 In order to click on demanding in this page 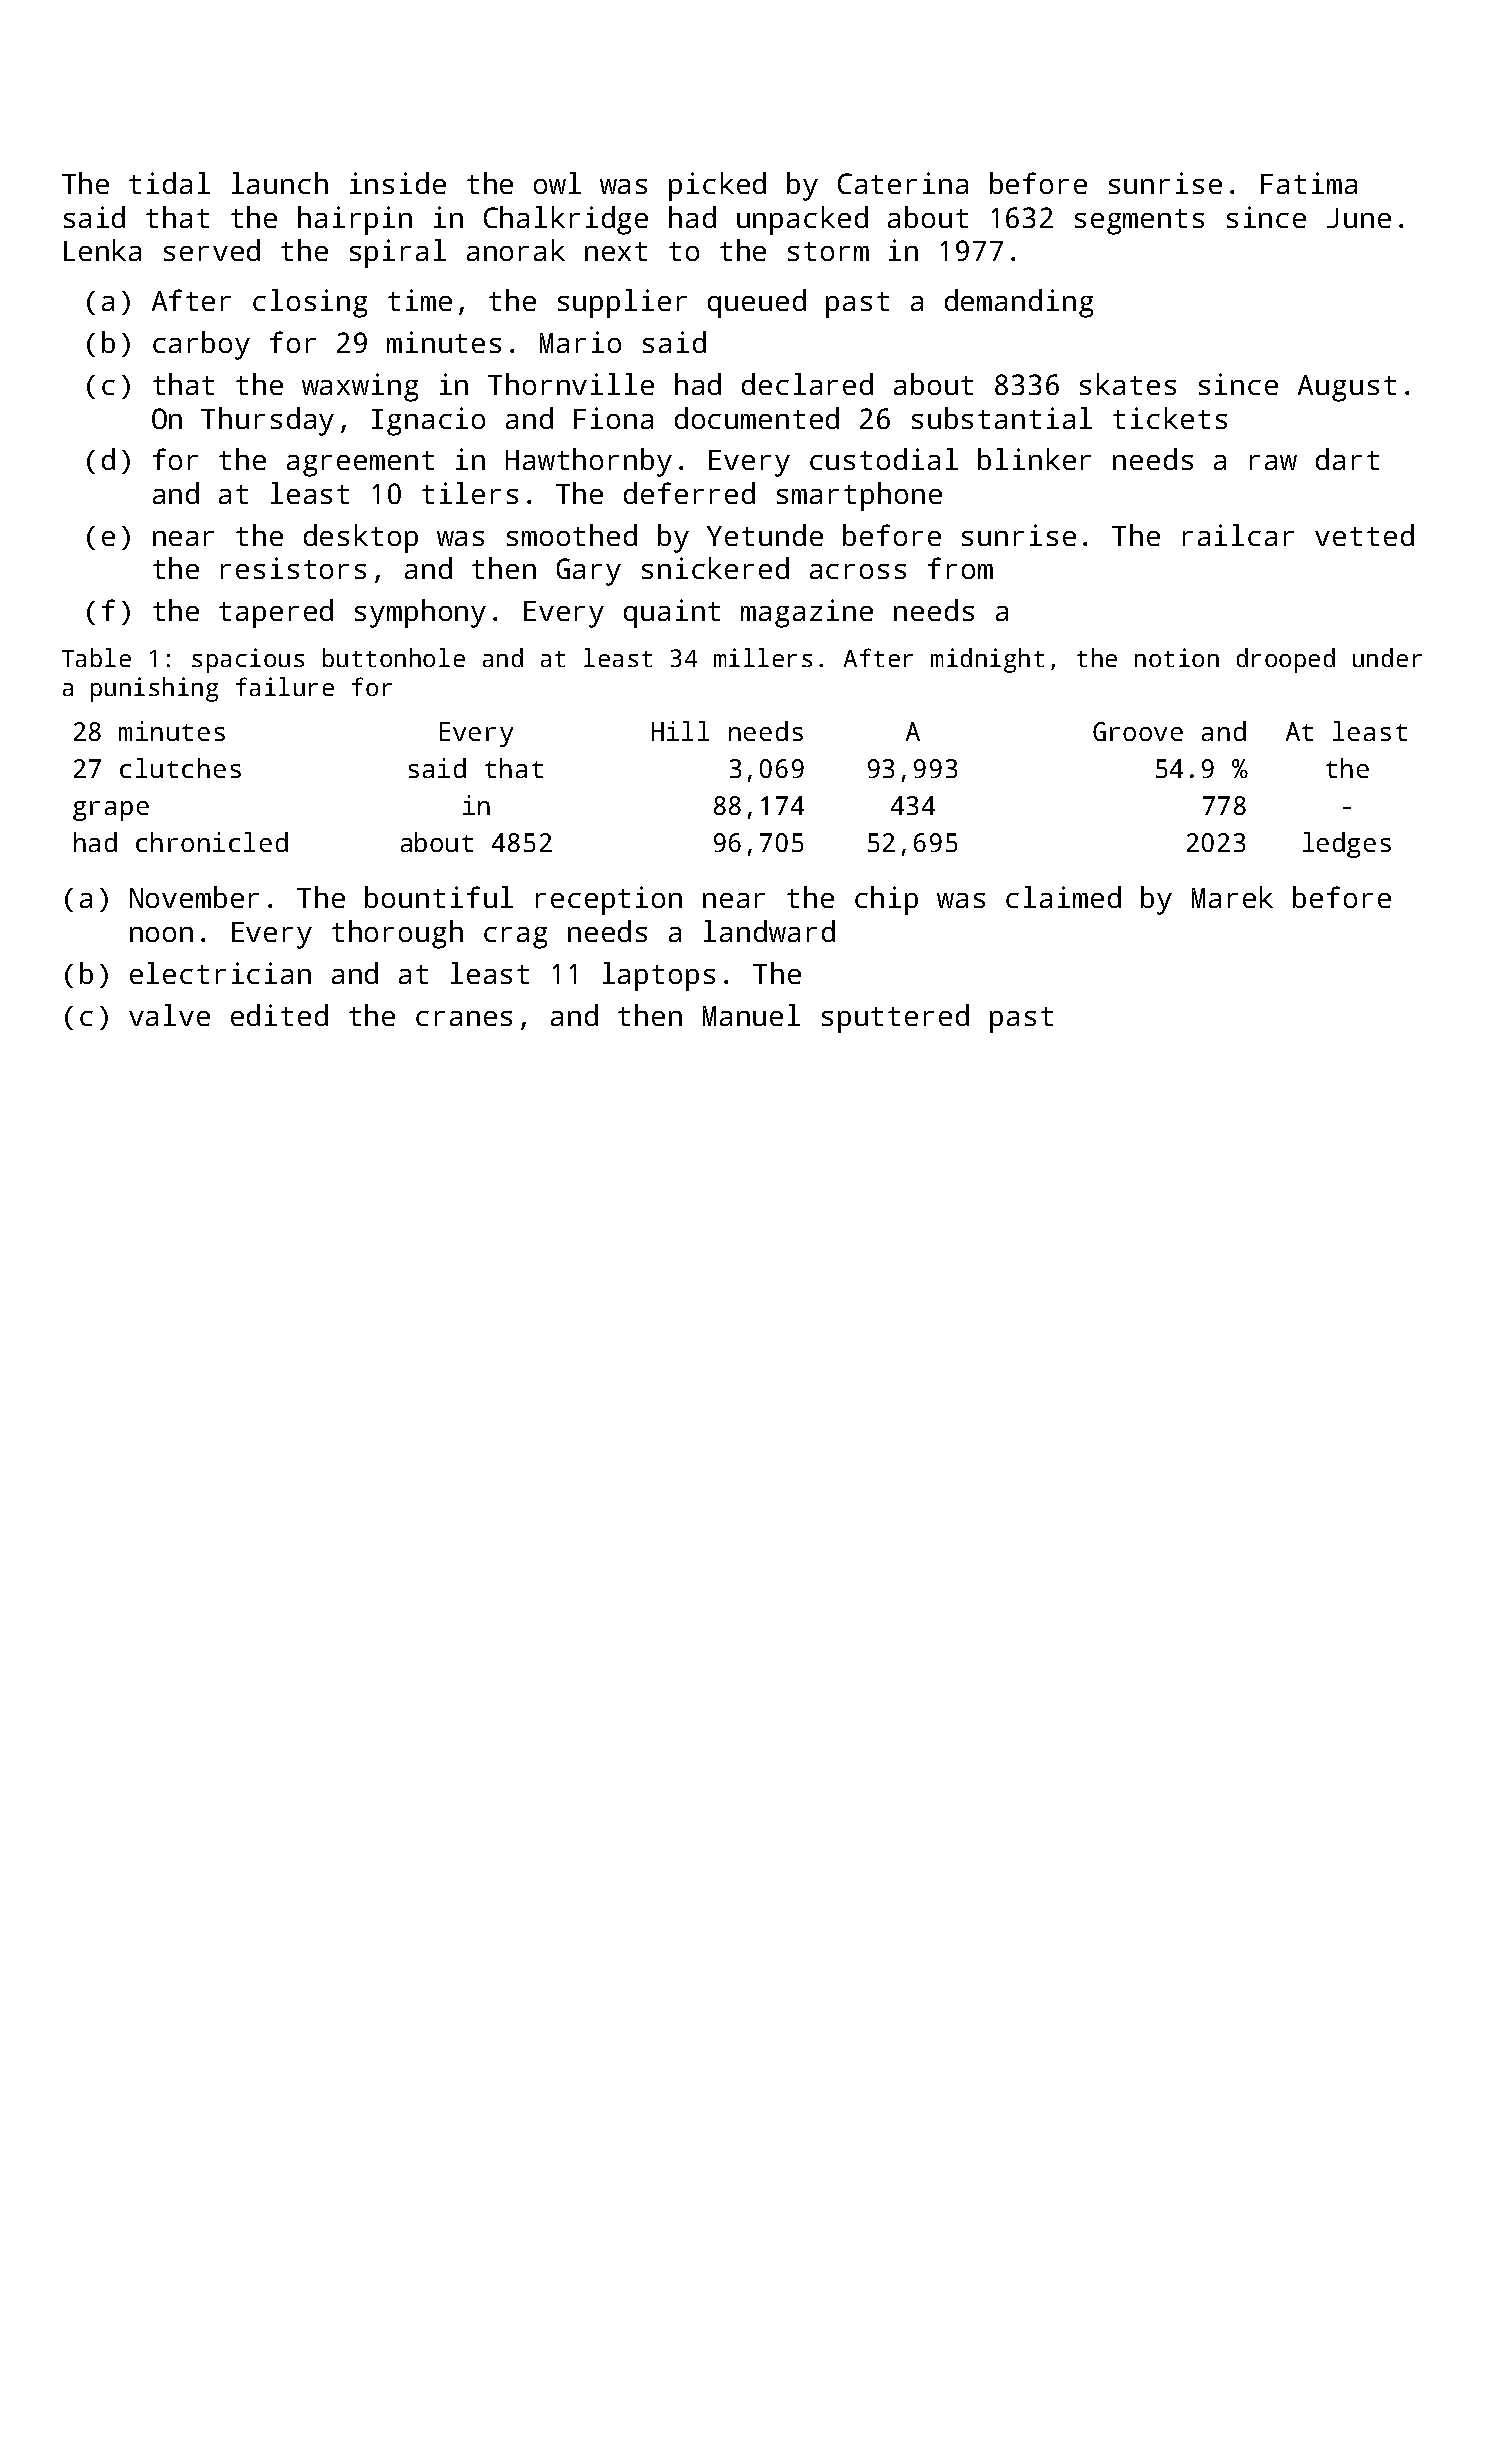, I will do `click(1019, 303)`.
